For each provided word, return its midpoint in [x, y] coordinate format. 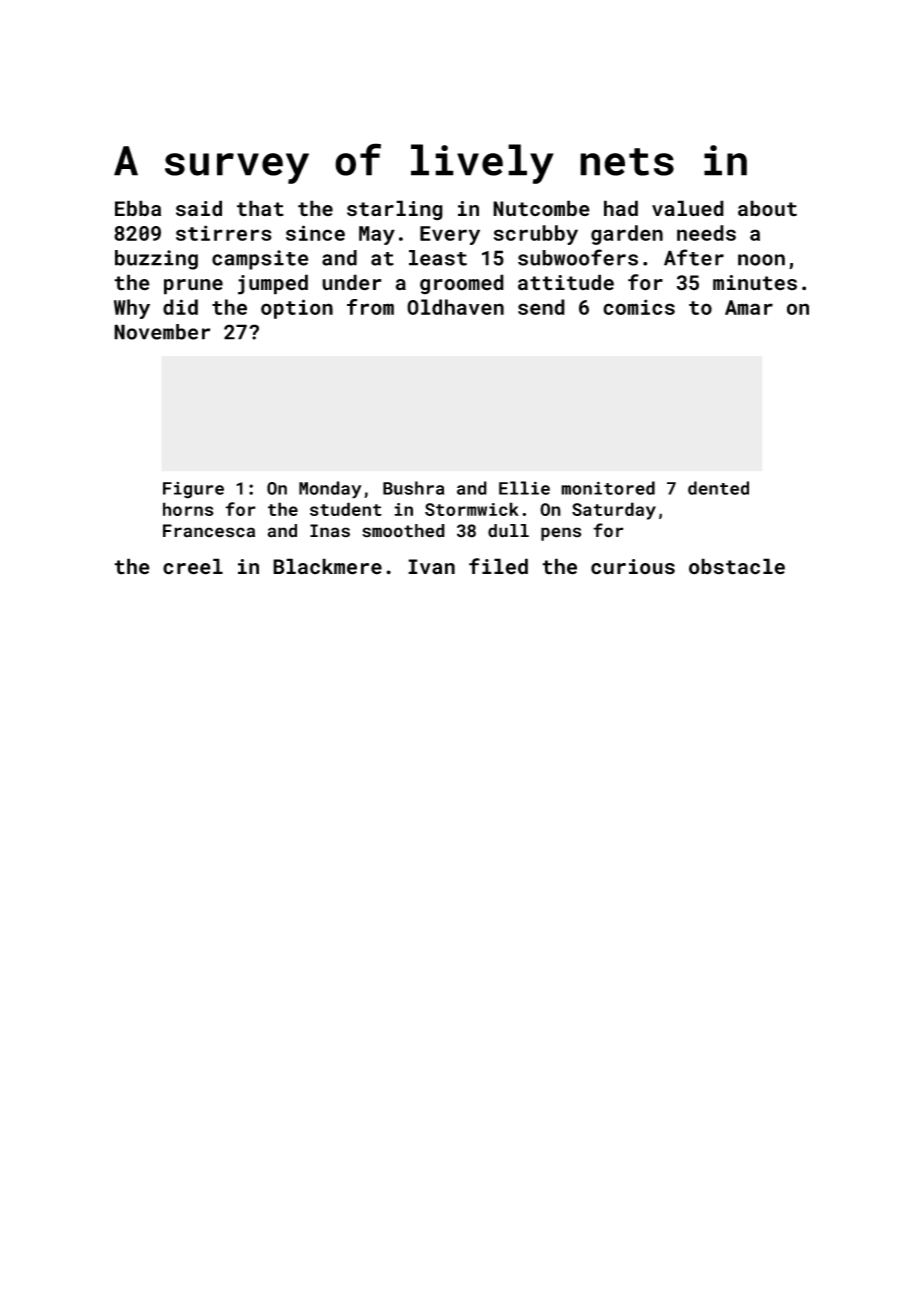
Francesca [209, 531]
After [694, 257]
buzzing [156, 260]
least [438, 258]
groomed [462, 284]
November [162, 332]
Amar [749, 307]
